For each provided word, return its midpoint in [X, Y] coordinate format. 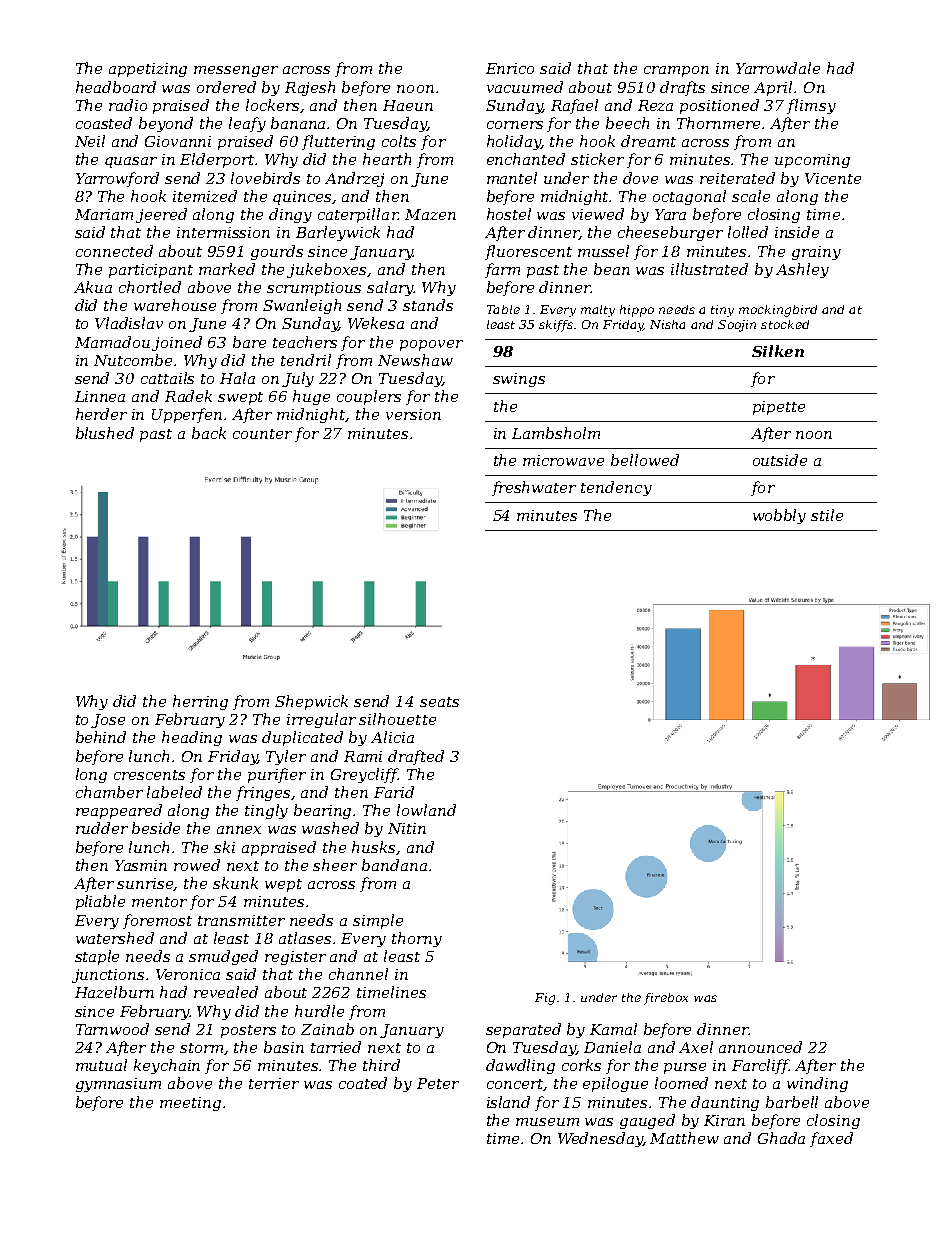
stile [827, 515]
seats [439, 702]
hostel [509, 214]
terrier [274, 1083]
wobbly [779, 516]
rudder [102, 828]
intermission [223, 232]
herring [200, 702]
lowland [426, 810]
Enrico [510, 68]
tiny [722, 311]
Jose [108, 721]
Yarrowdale [778, 68]
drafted [416, 757]
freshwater [534, 488]
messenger [236, 71]
